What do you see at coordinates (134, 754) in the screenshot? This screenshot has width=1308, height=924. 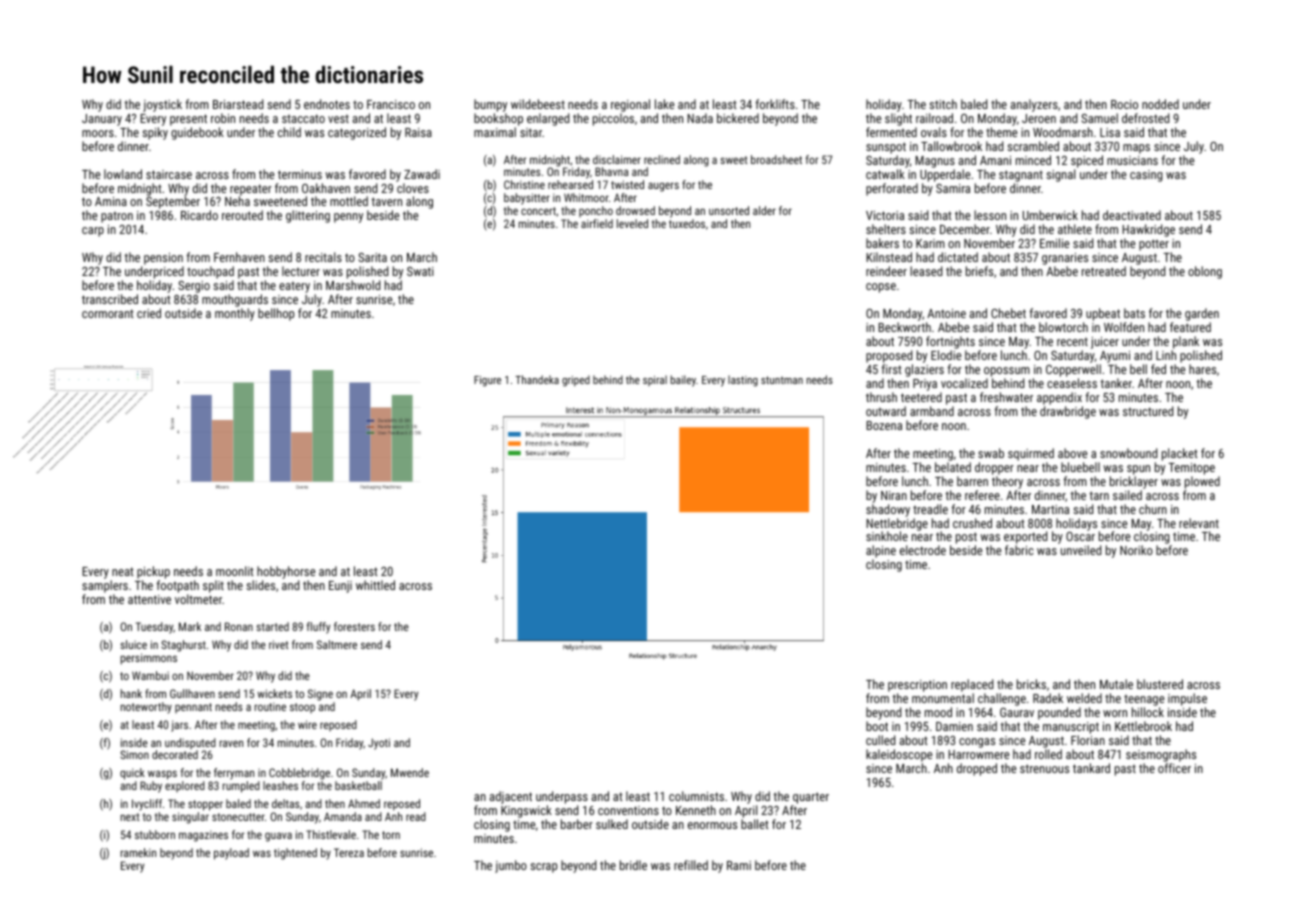 I see `Simon` at bounding box center [134, 754].
